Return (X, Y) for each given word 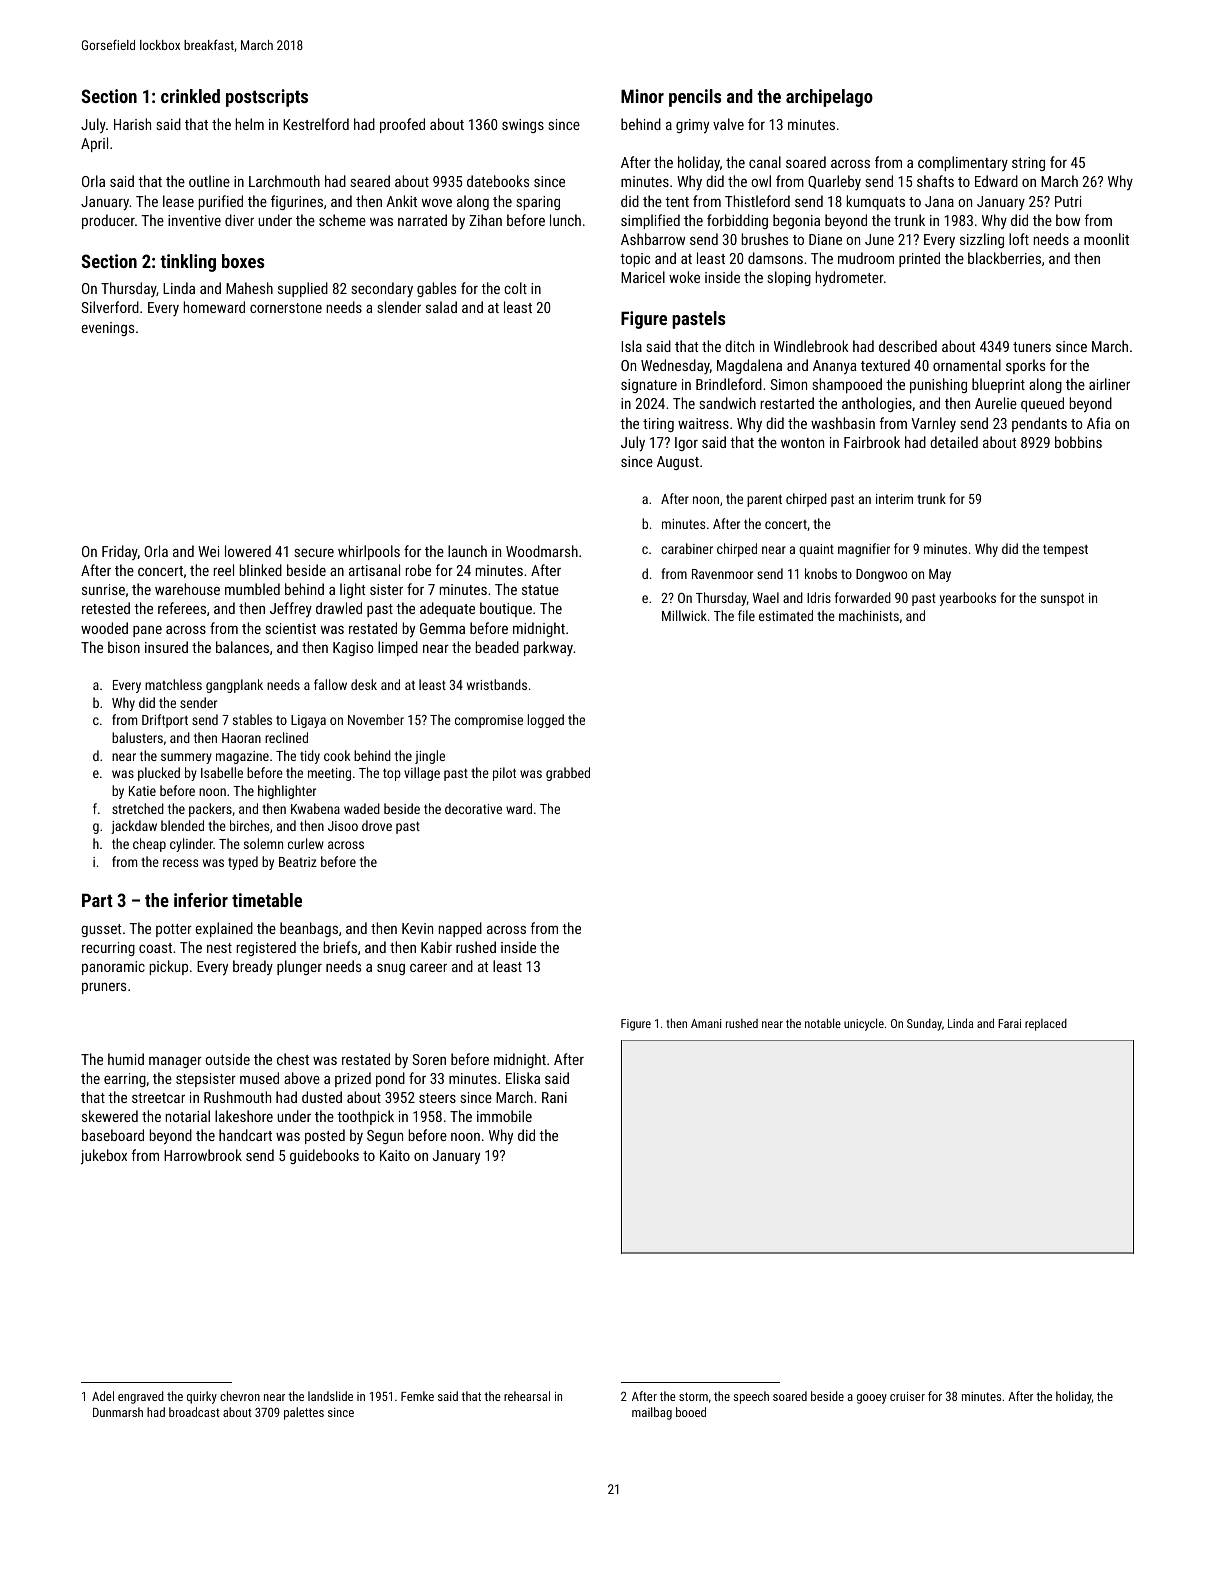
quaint (816, 550)
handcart (245, 1135)
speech (751, 1397)
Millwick (684, 615)
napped (460, 929)
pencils (695, 98)
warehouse (187, 589)
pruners (104, 988)
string (1028, 164)
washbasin (843, 423)
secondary (382, 290)
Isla (631, 346)
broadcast (194, 1412)
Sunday (924, 1024)
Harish (132, 124)
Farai (1009, 1023)
